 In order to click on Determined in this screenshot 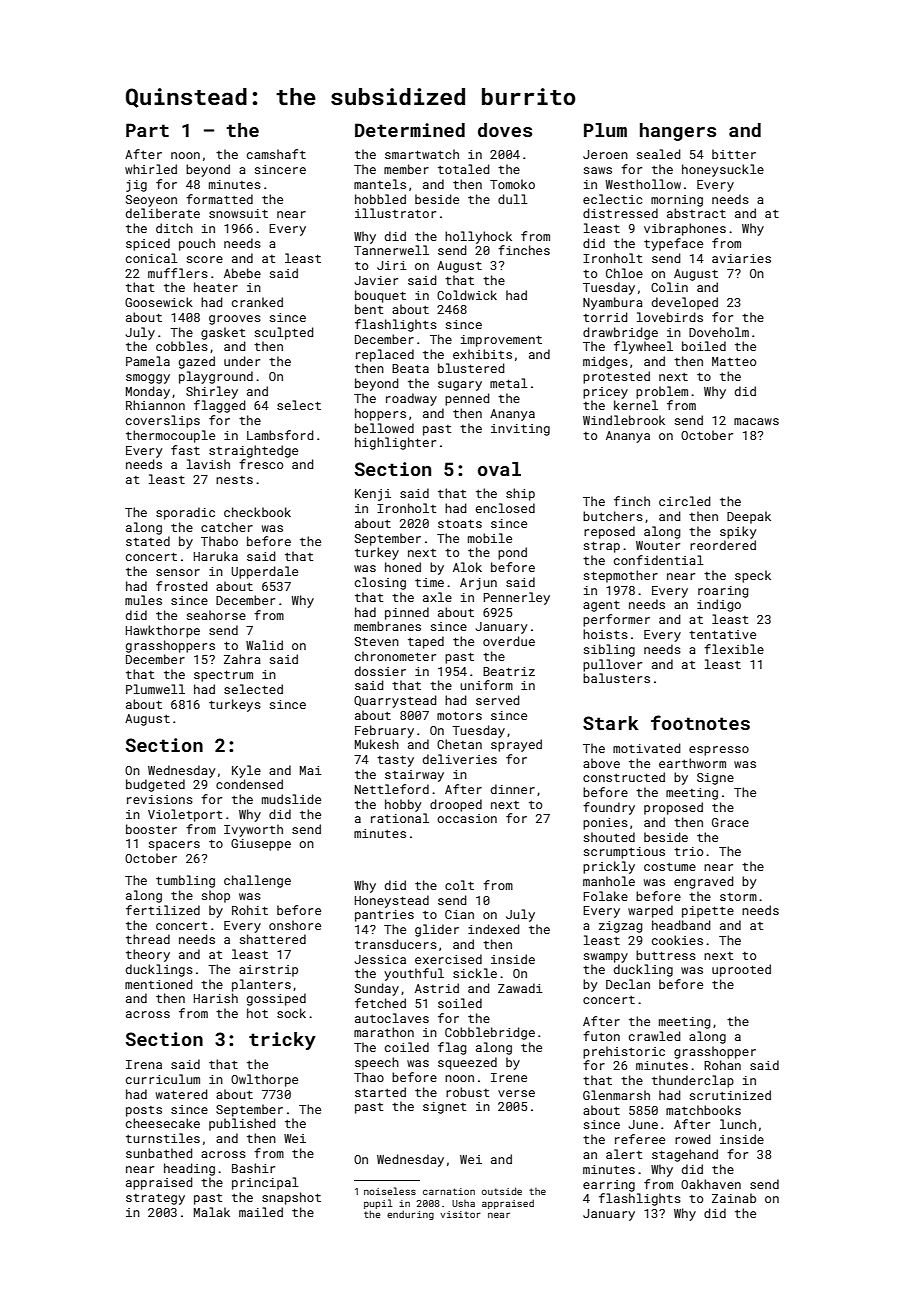, I will do `click(410, 130)`.
